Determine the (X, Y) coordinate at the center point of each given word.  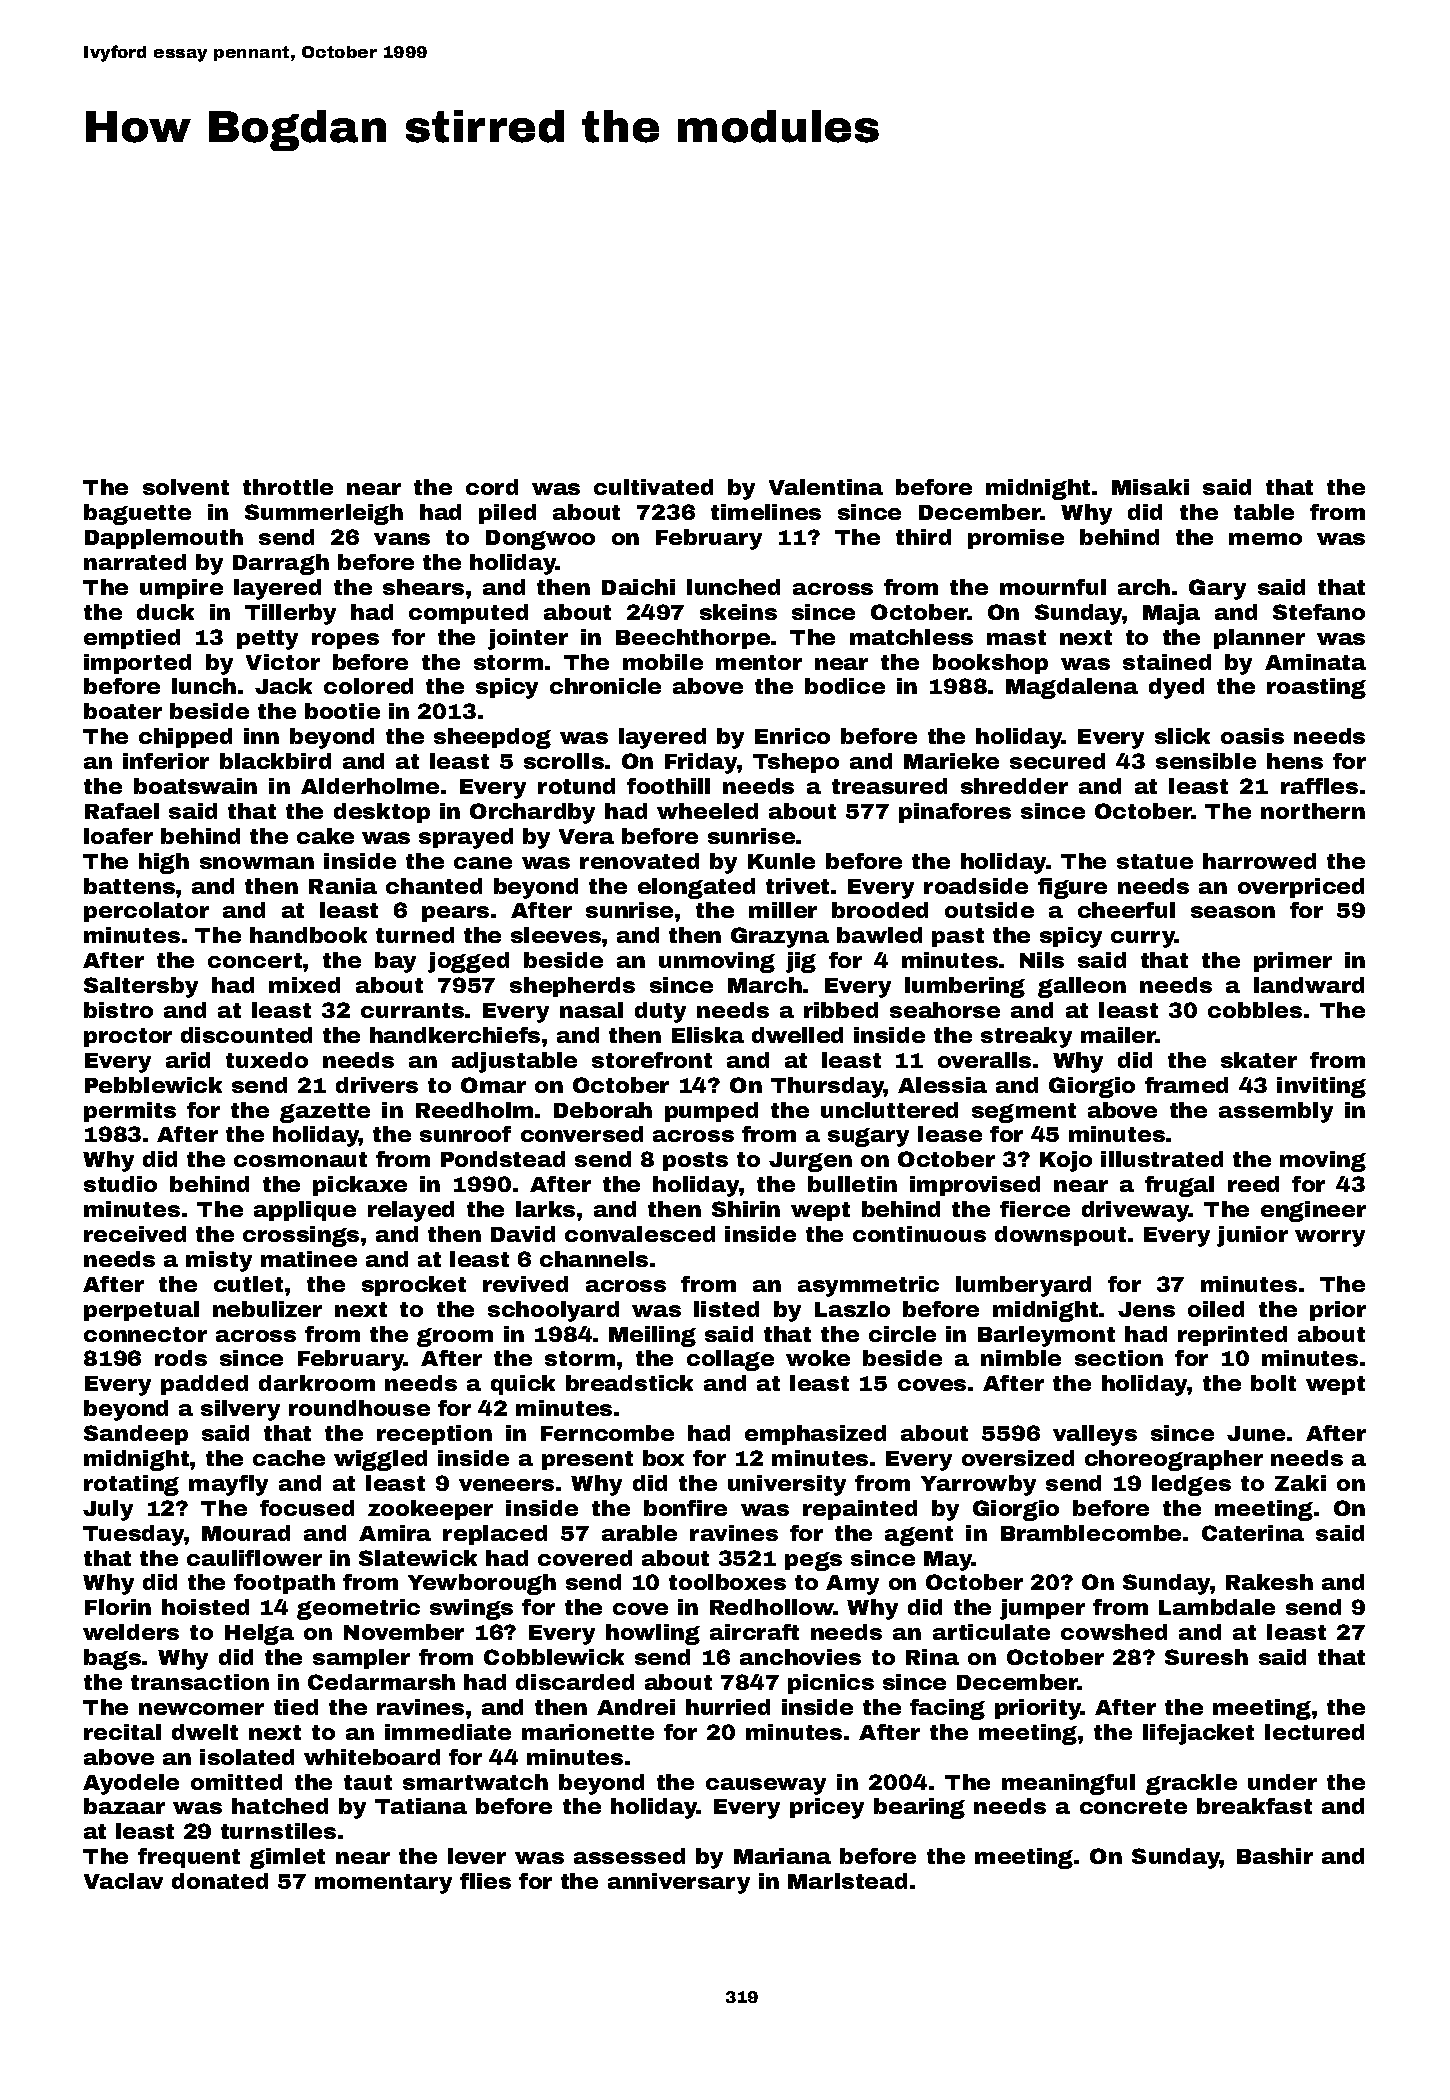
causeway (766, 1786)
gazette (325, 1113)
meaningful (1068, 1784)
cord (492, 487)
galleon (1082, 987)
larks (545, 1209)
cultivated (653, 487)
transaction (200, 1682)
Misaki (1150, 487)
